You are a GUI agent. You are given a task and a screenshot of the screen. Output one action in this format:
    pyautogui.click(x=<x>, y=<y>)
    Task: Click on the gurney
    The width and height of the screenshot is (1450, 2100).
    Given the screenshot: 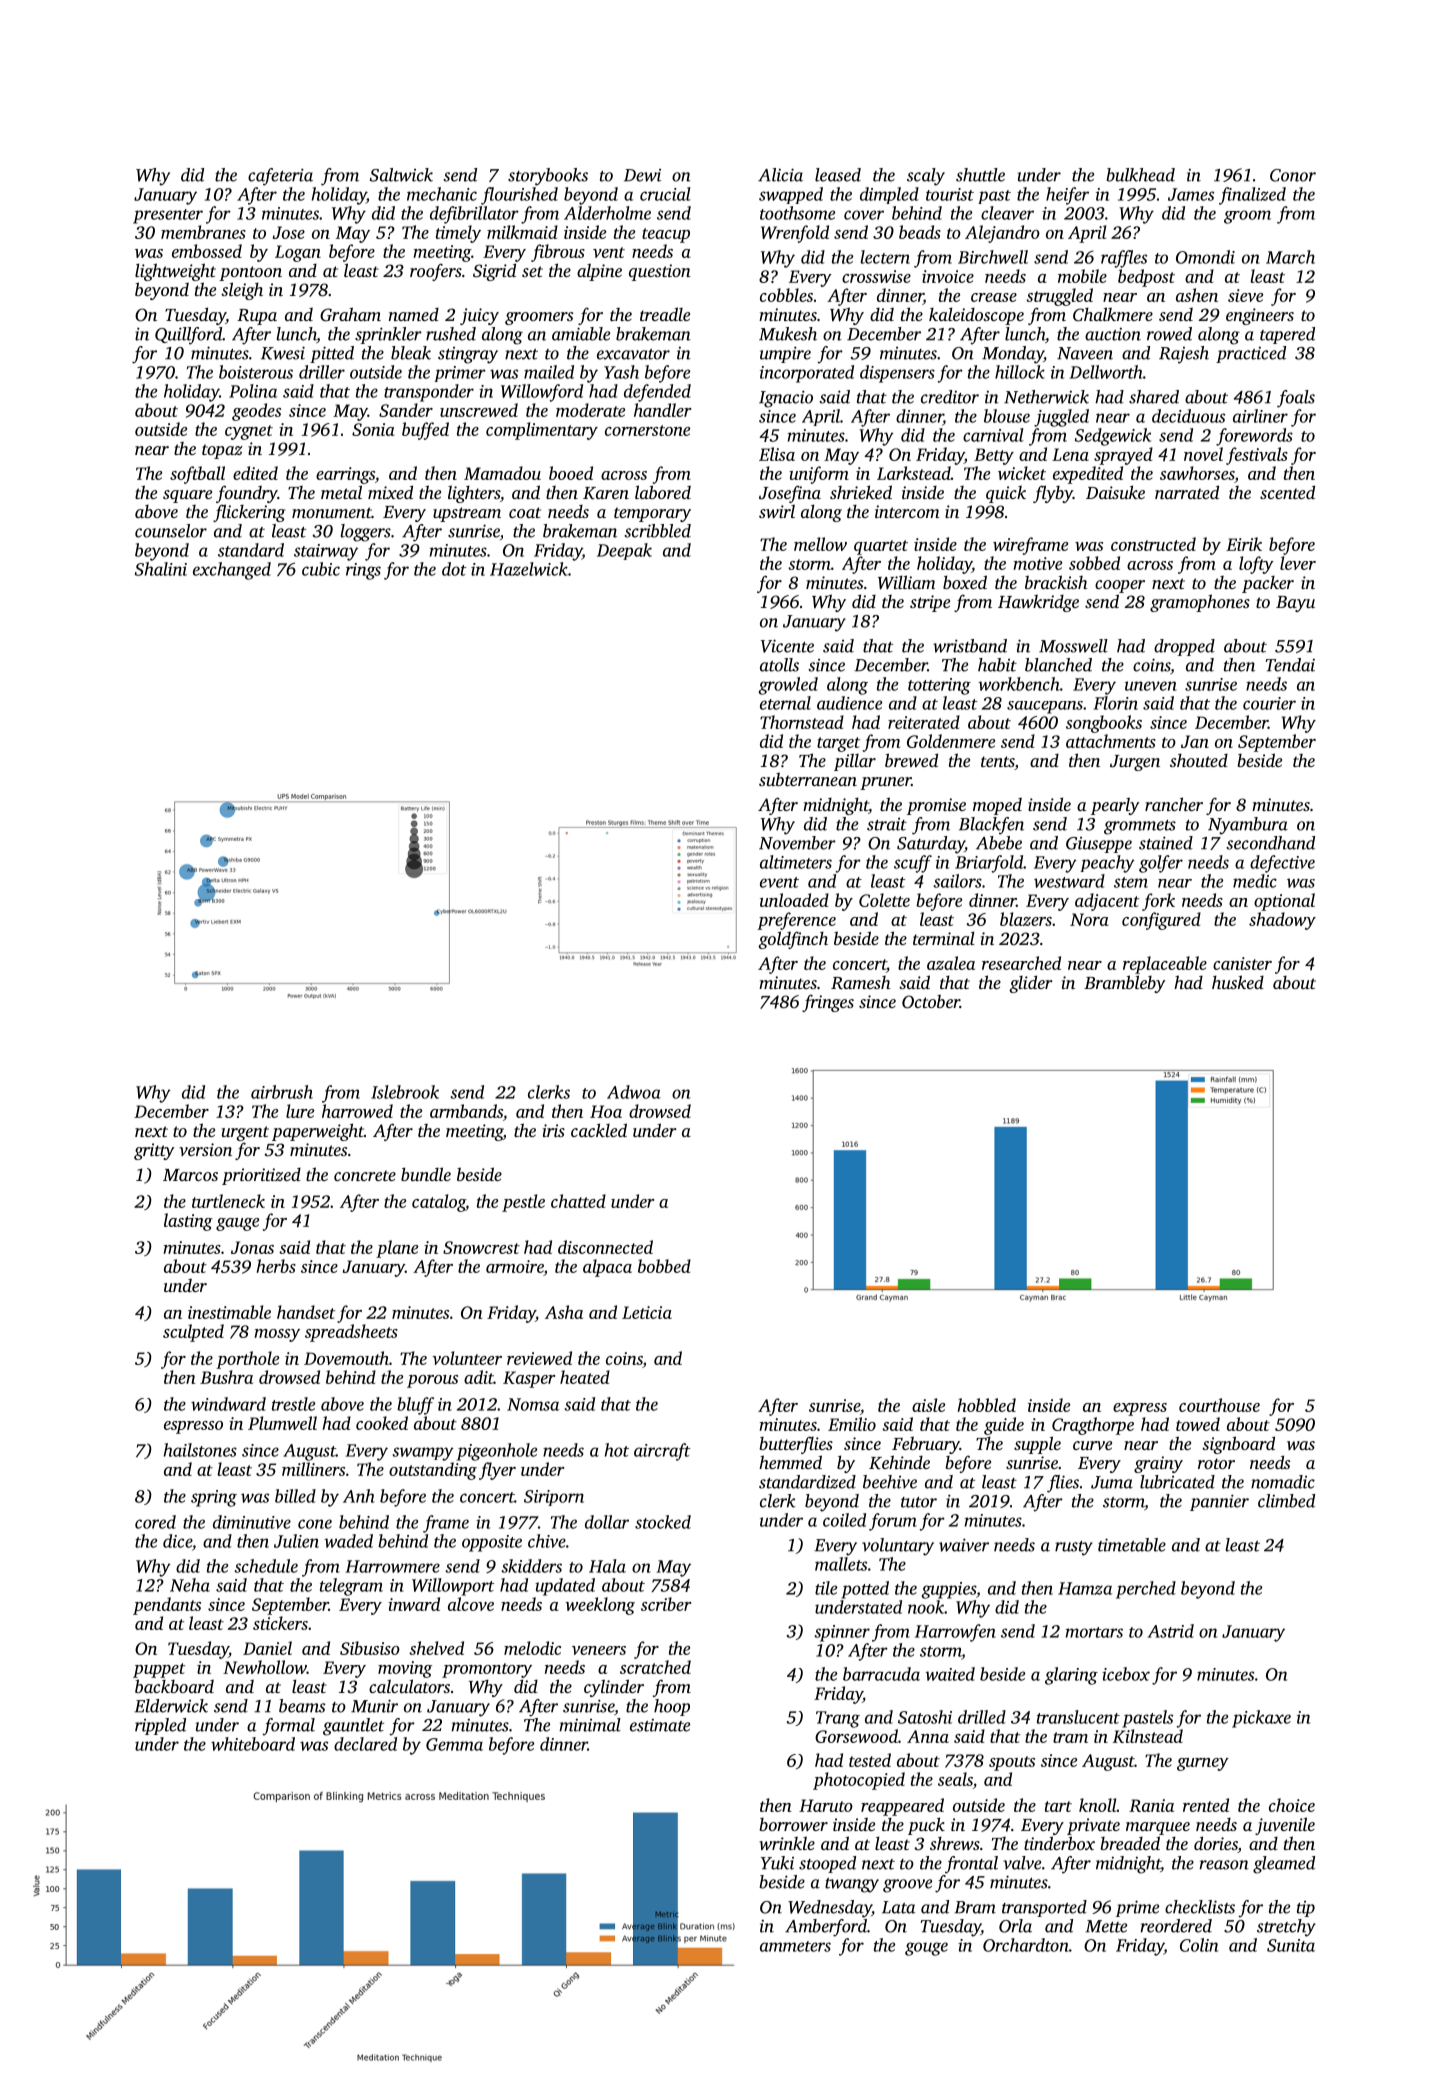 What is the action you would take?
    pyautogui.click(x=1203, y=1764)
